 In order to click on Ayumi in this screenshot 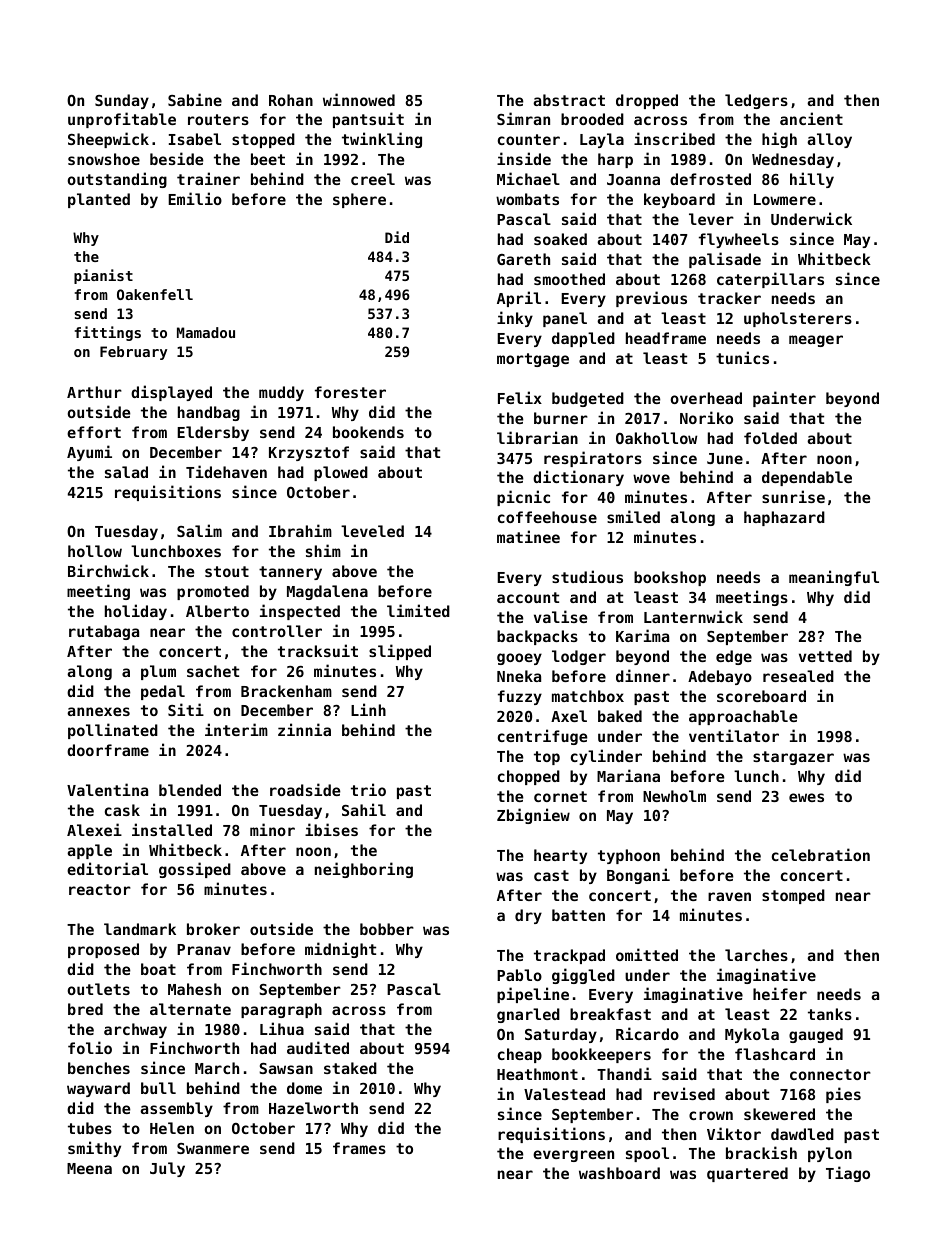, I will do `click(89, 453)`.
